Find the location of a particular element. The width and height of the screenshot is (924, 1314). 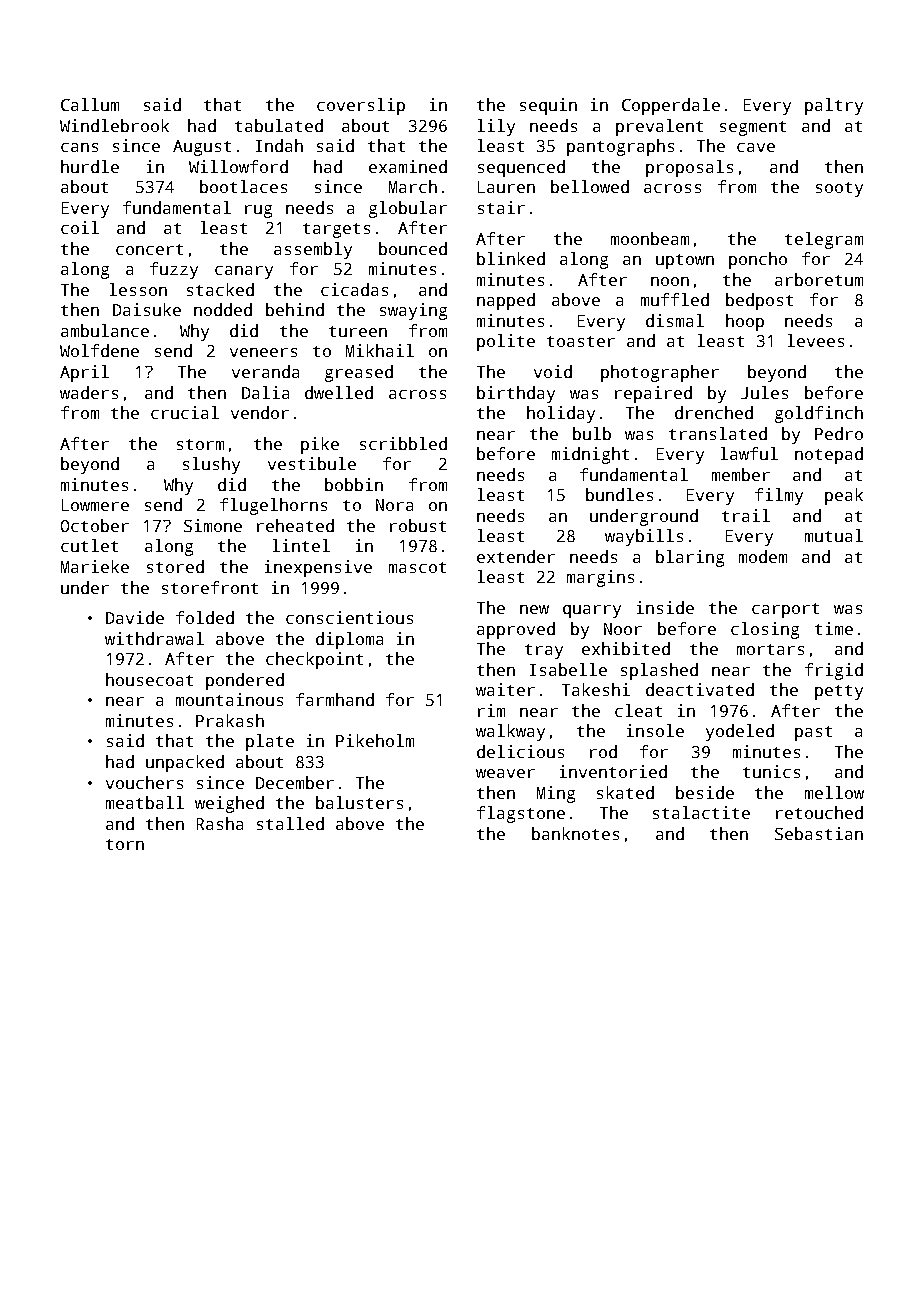

Callum is located at coordinates (90, 104).
